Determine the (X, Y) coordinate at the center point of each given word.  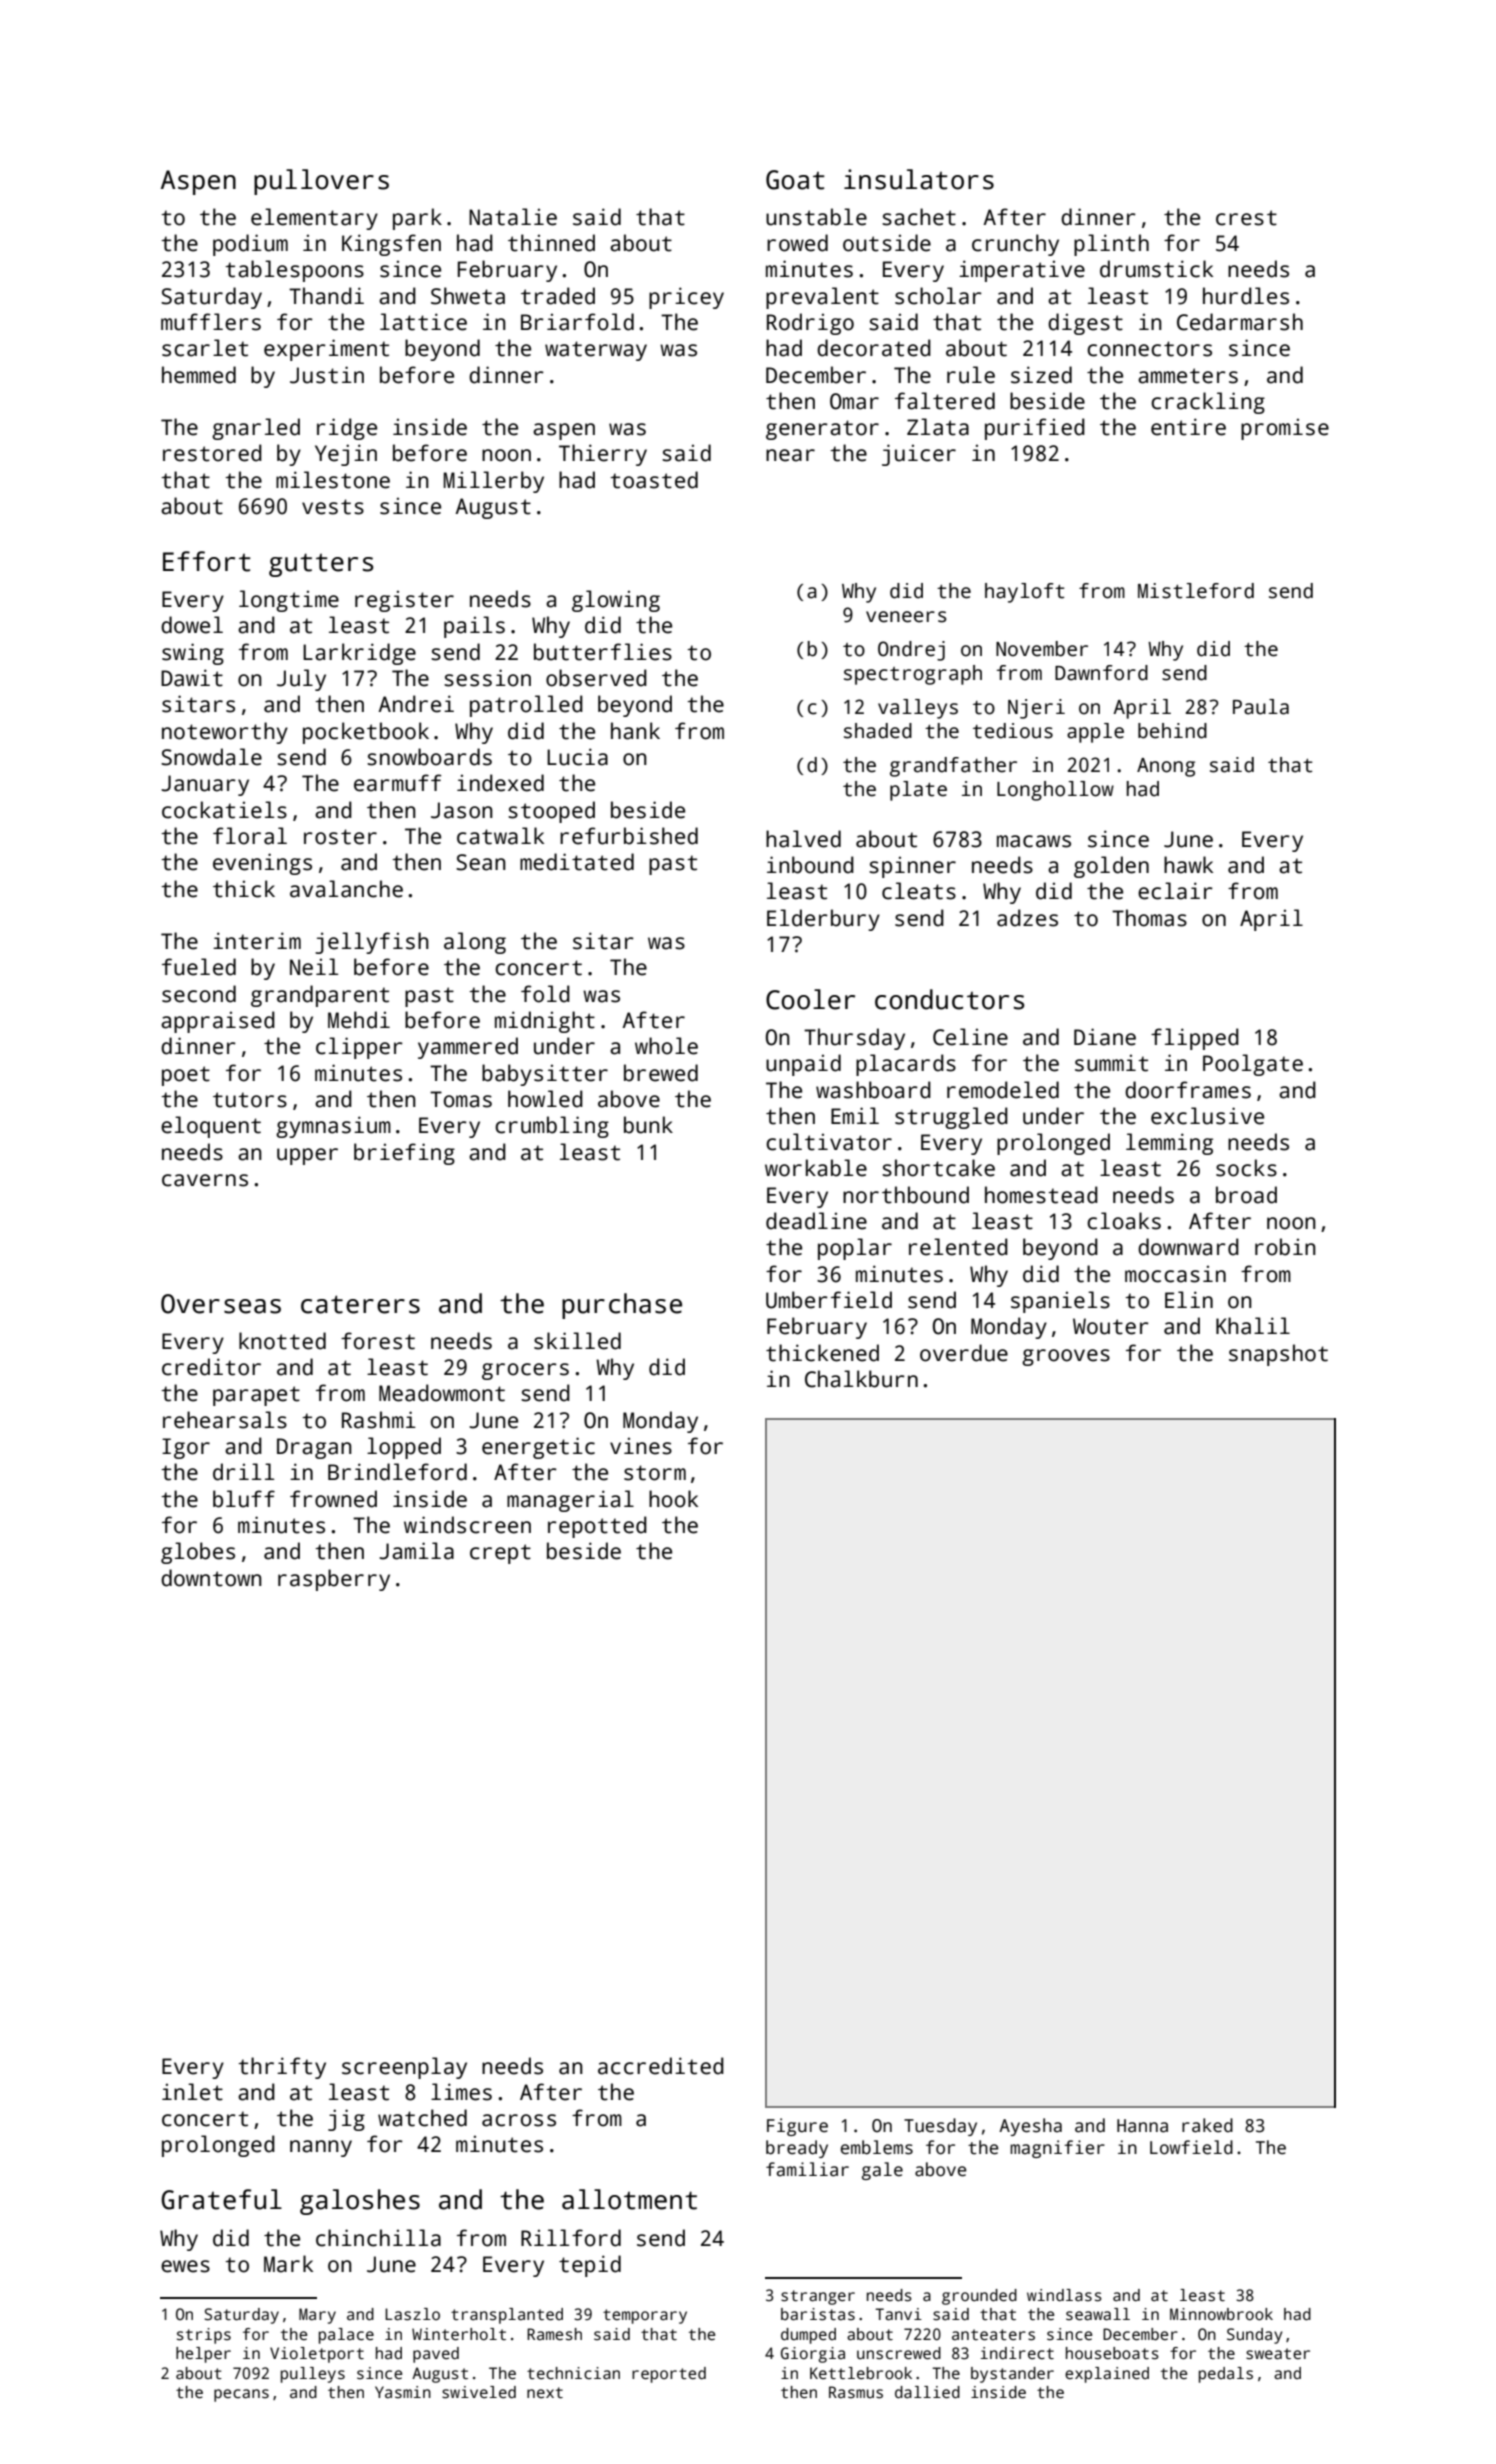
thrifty (282, 2068)
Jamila (416, 1551)
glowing (616, 601)
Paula (1261, 707)
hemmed (199, 375)
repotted (597, 1527)
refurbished (629, 836)
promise (1285, 429)
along (475, 943)
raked (1207, 2125)
